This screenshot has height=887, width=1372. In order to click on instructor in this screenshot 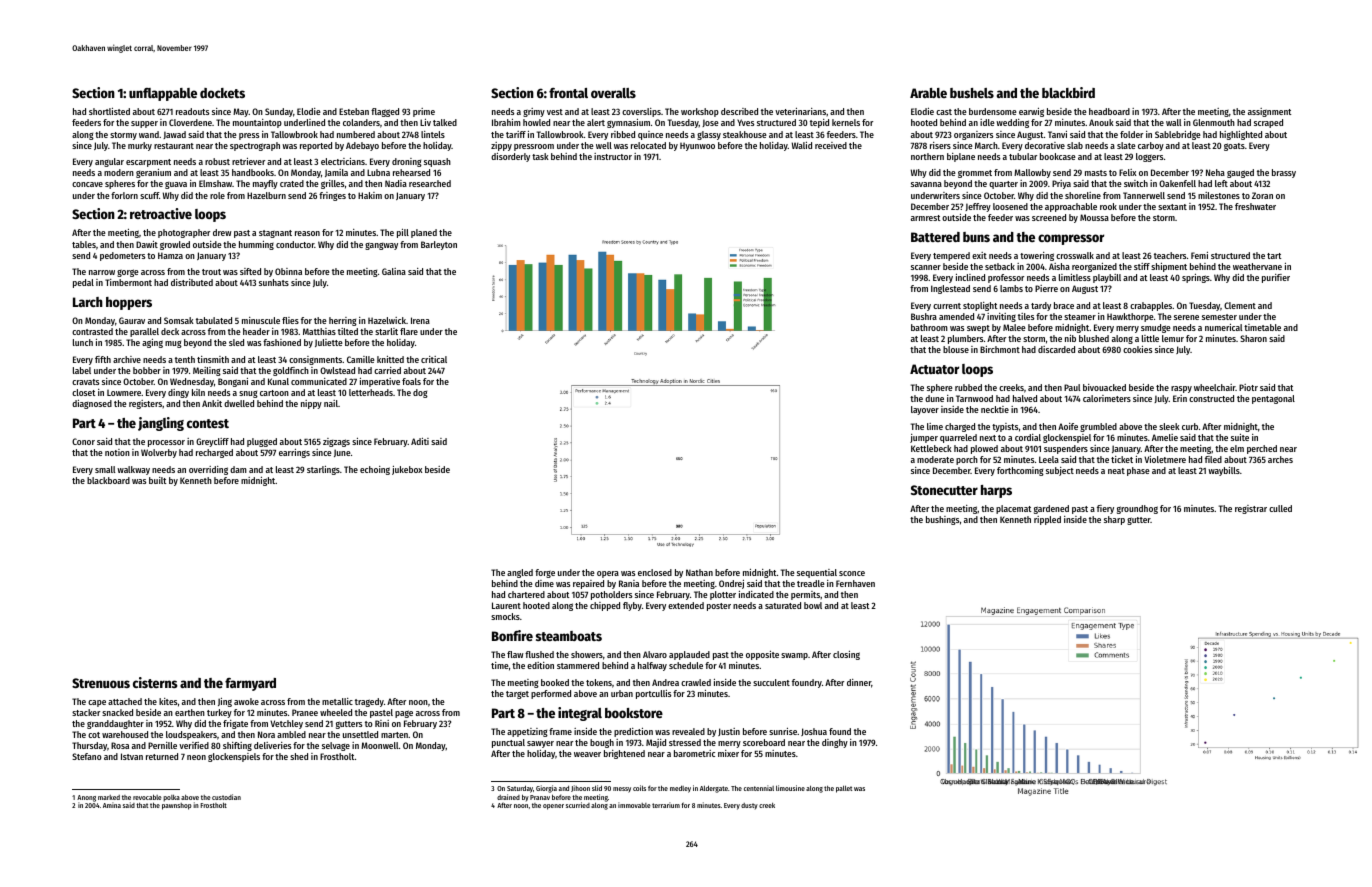, I will do `click(613, 156)`.
